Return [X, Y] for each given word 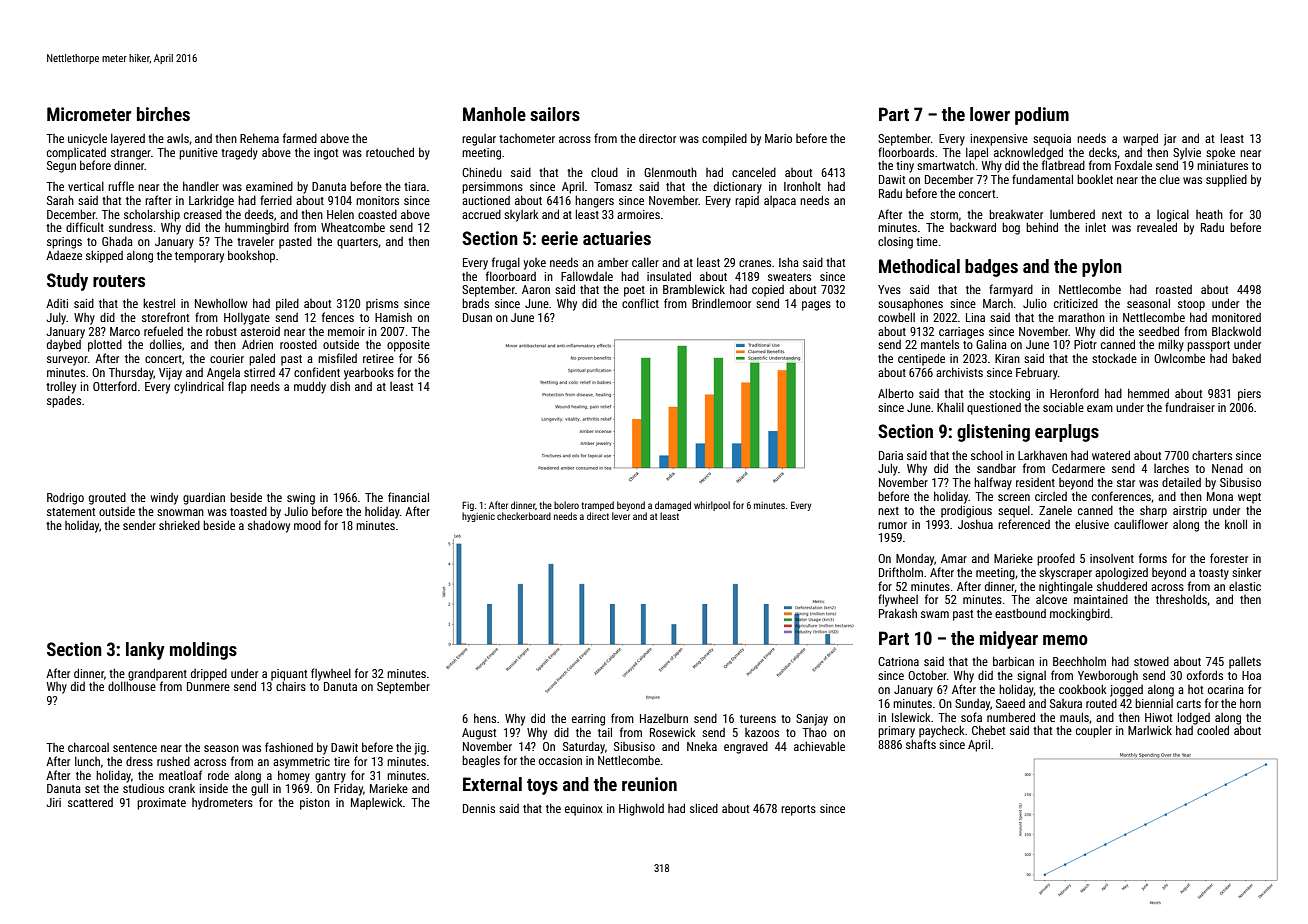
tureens [758, 719]
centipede [921, 359]
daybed [64, 345]
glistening [993, 433]
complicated [76, 154]
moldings [203, 651]
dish [340, 386]
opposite [408, 346]
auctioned [486, 200]
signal [1031, 677]
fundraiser [1190, 407]
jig [420, 749]
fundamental [1042, 179]
